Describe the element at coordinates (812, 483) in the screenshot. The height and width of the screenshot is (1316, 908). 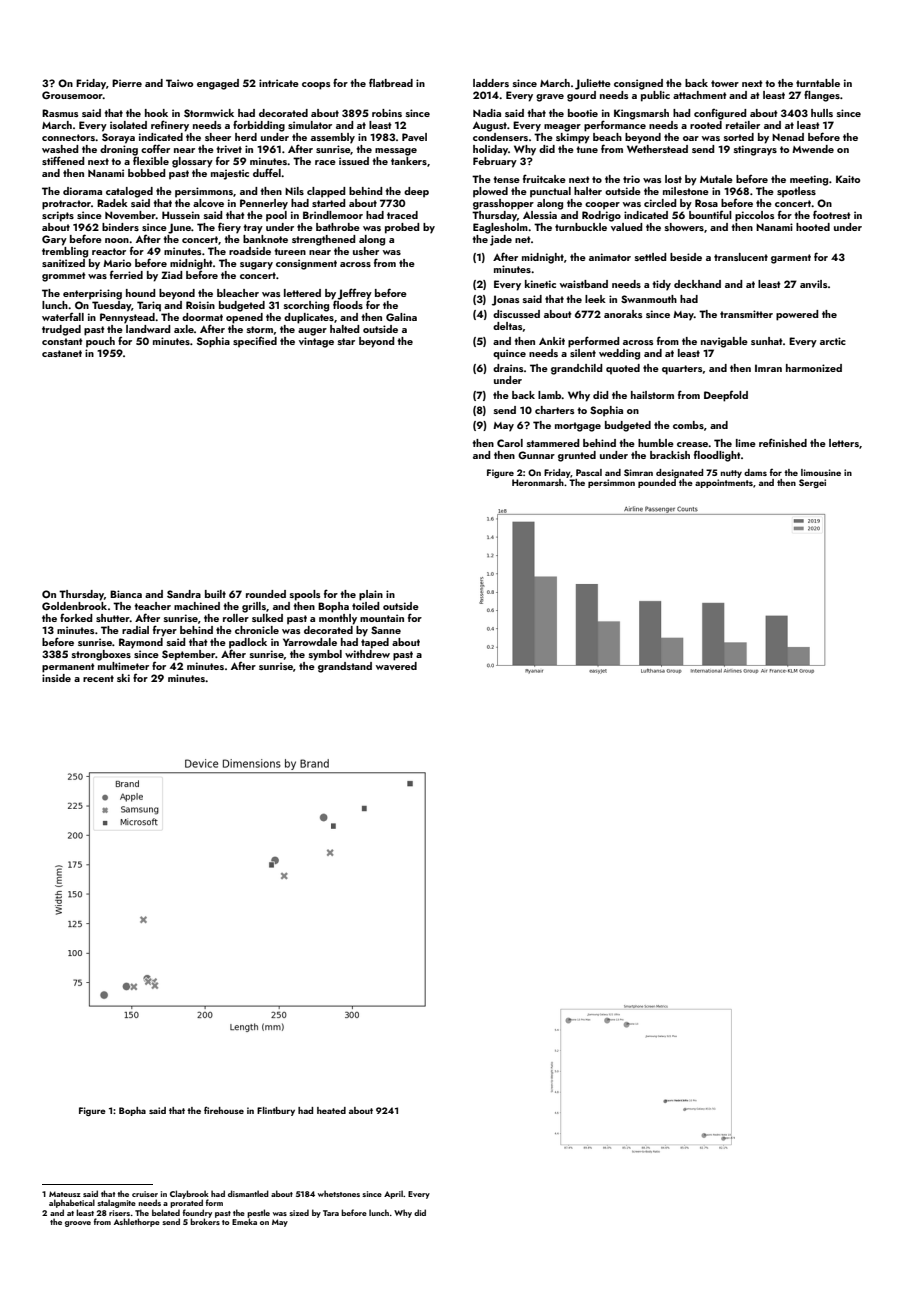
I see `Sergei` at that location.
